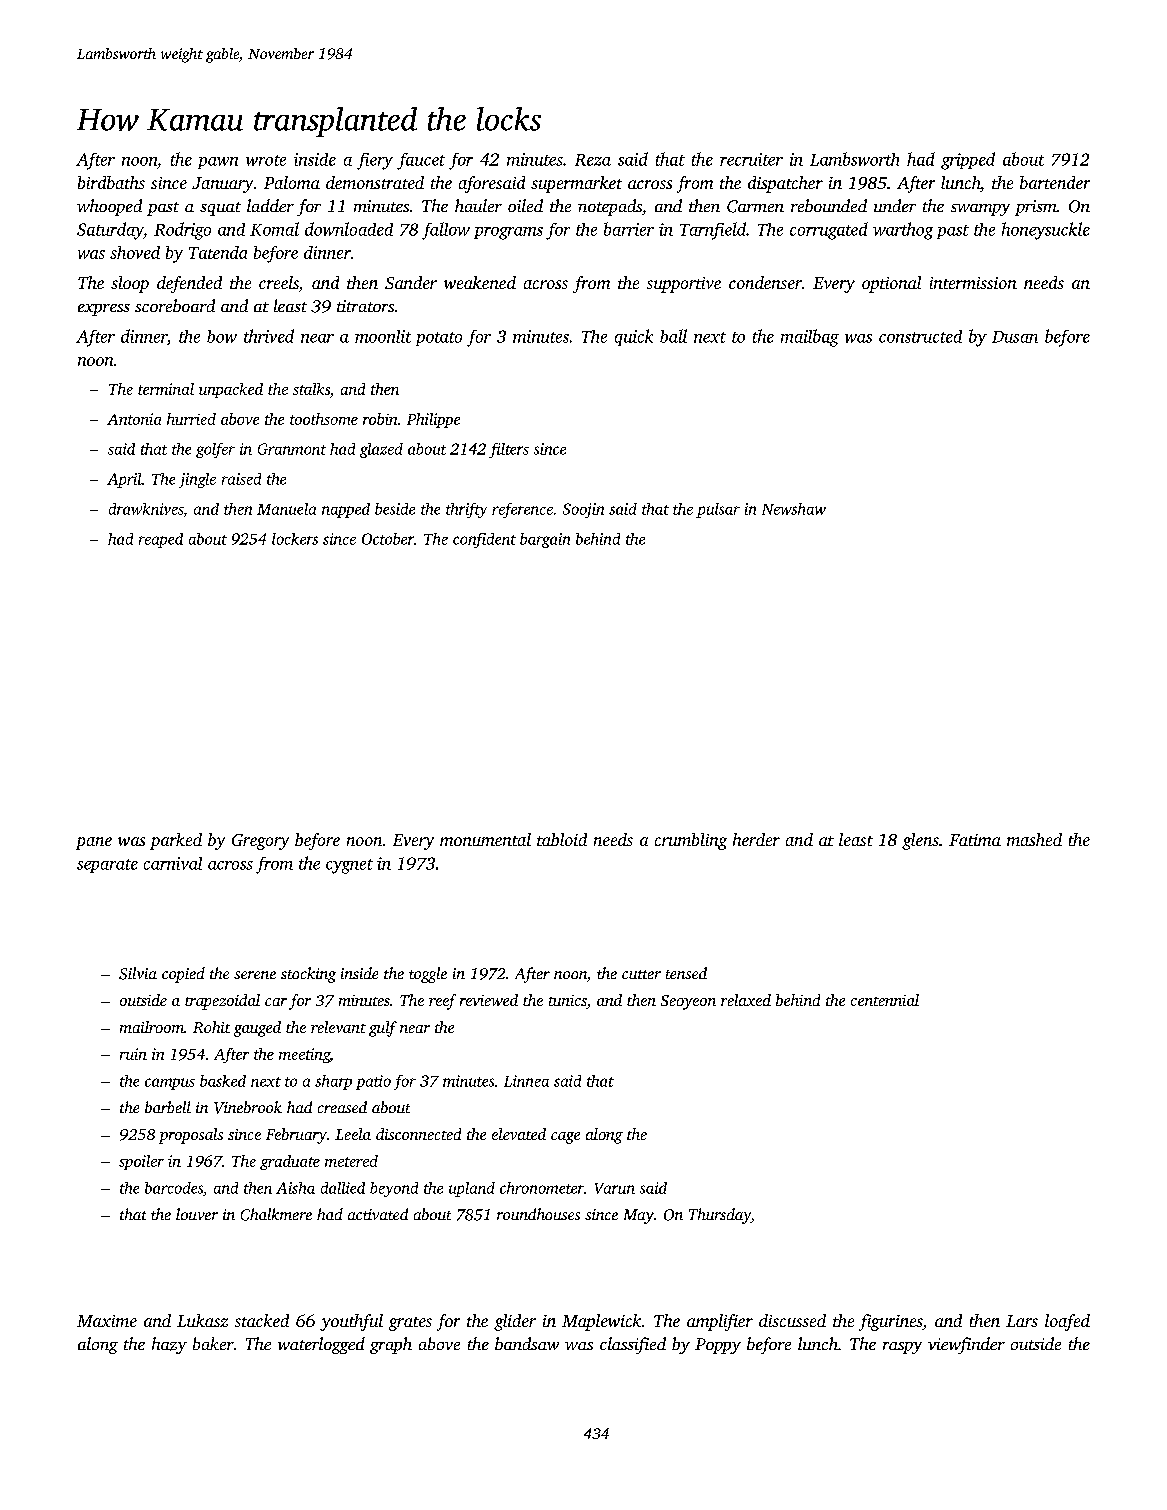  What do you see at coordinates (176, 841) in the page?
I see `parked` at bounding box center [176, 841].
